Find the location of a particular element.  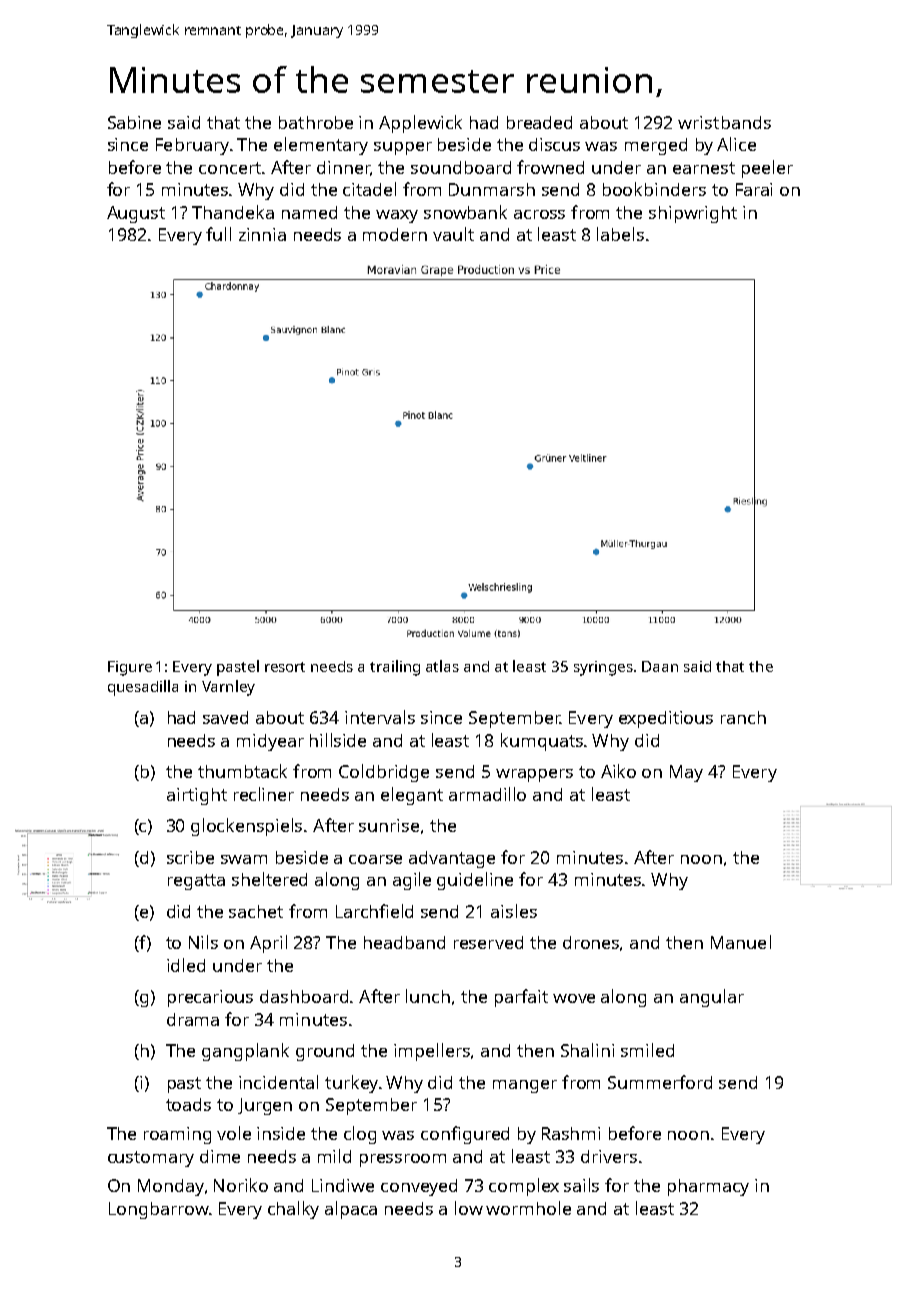

Longbarrow is located at coordinates (159, 1210).
